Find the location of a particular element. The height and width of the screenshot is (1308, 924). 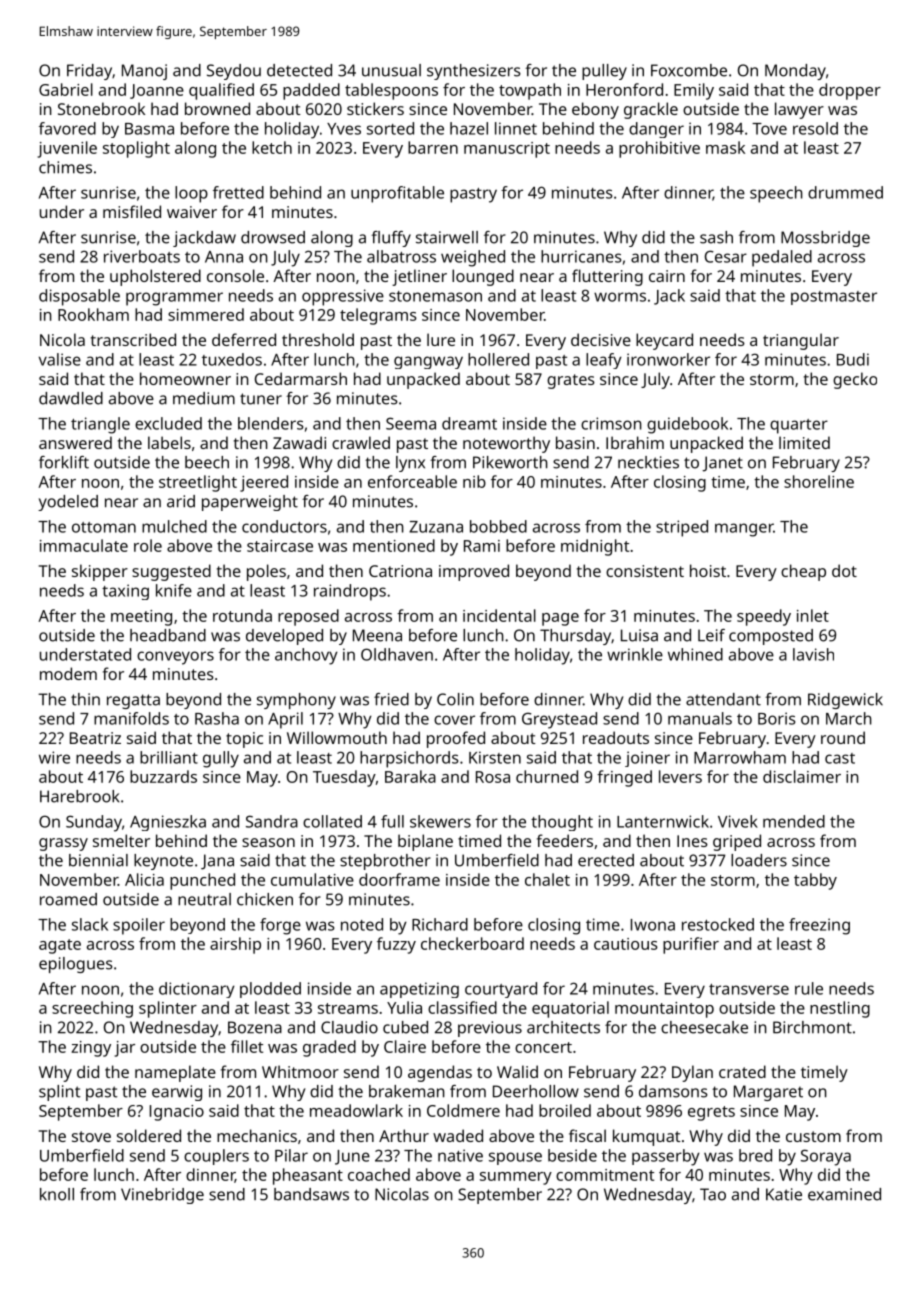

inlet is located at coordinates (813, 615).
